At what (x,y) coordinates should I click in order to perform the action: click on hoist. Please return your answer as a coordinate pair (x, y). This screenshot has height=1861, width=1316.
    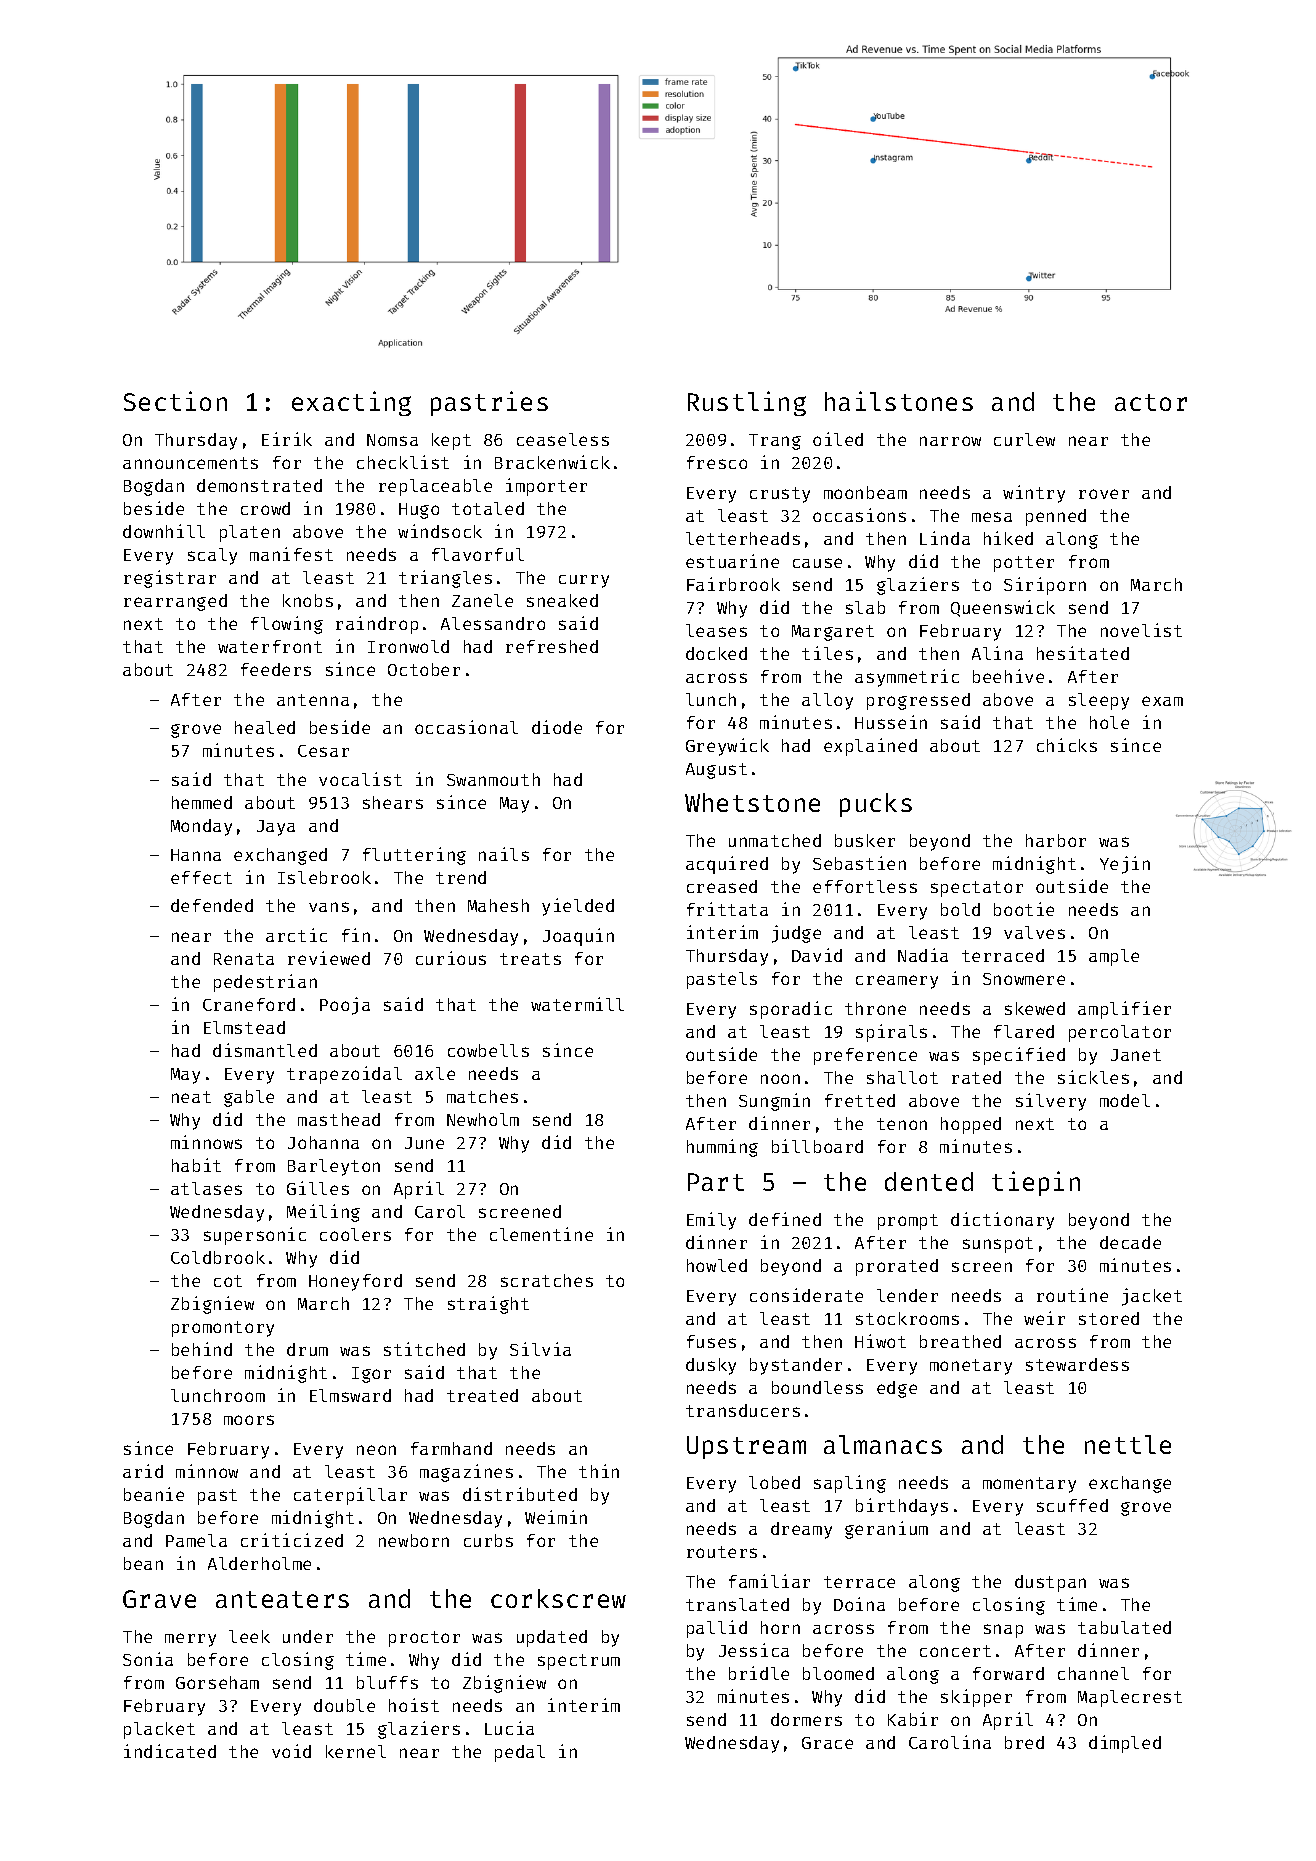
    Looking at the image, I should click on (414, 1705).
